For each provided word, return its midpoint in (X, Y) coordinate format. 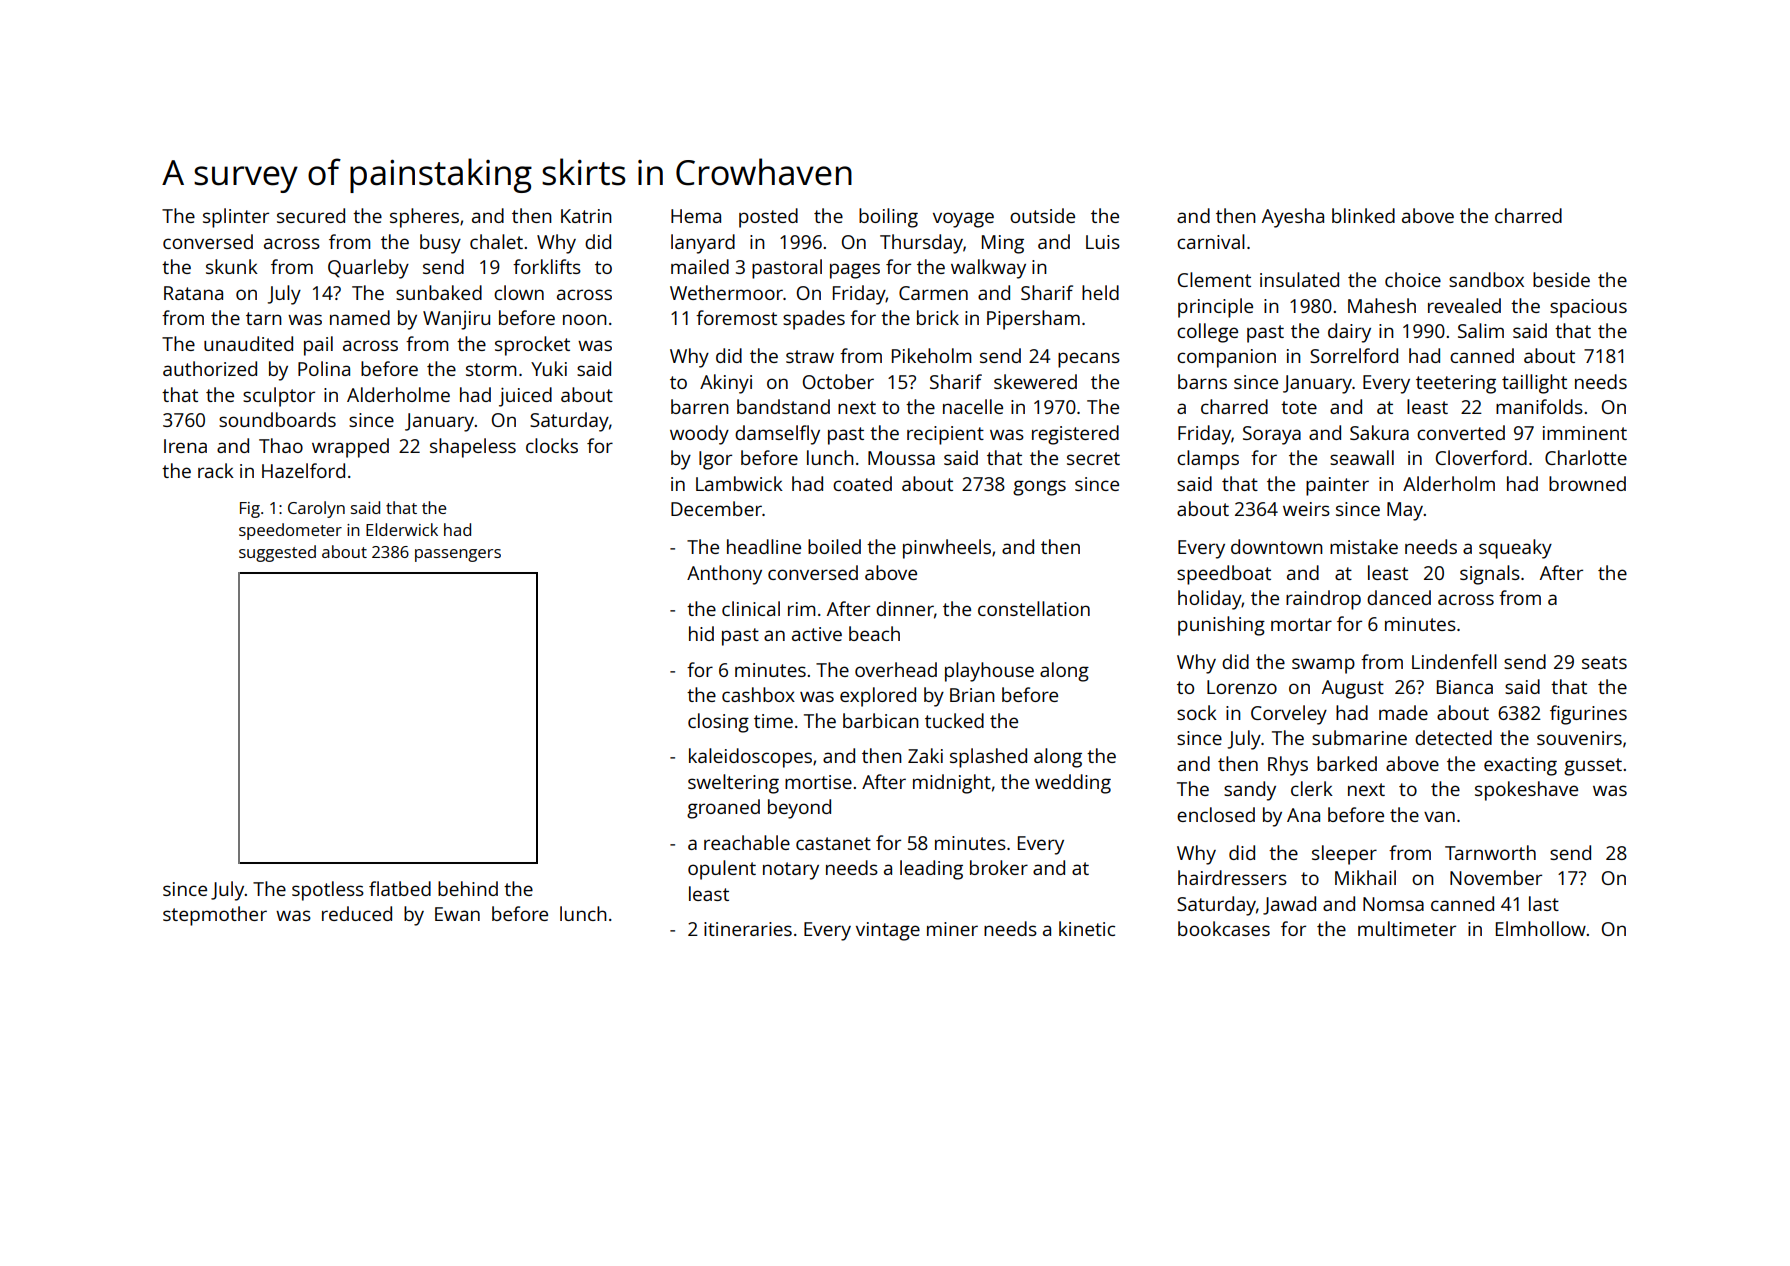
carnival (1211, 241)
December (716, 508)
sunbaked (439, 292)
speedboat (1224, 575)
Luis (1103, 242)
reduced (357, 913)
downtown (1277, 546)
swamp (1323, 666)
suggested (277, 553)
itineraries (748, 929)
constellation (1034, 608)
